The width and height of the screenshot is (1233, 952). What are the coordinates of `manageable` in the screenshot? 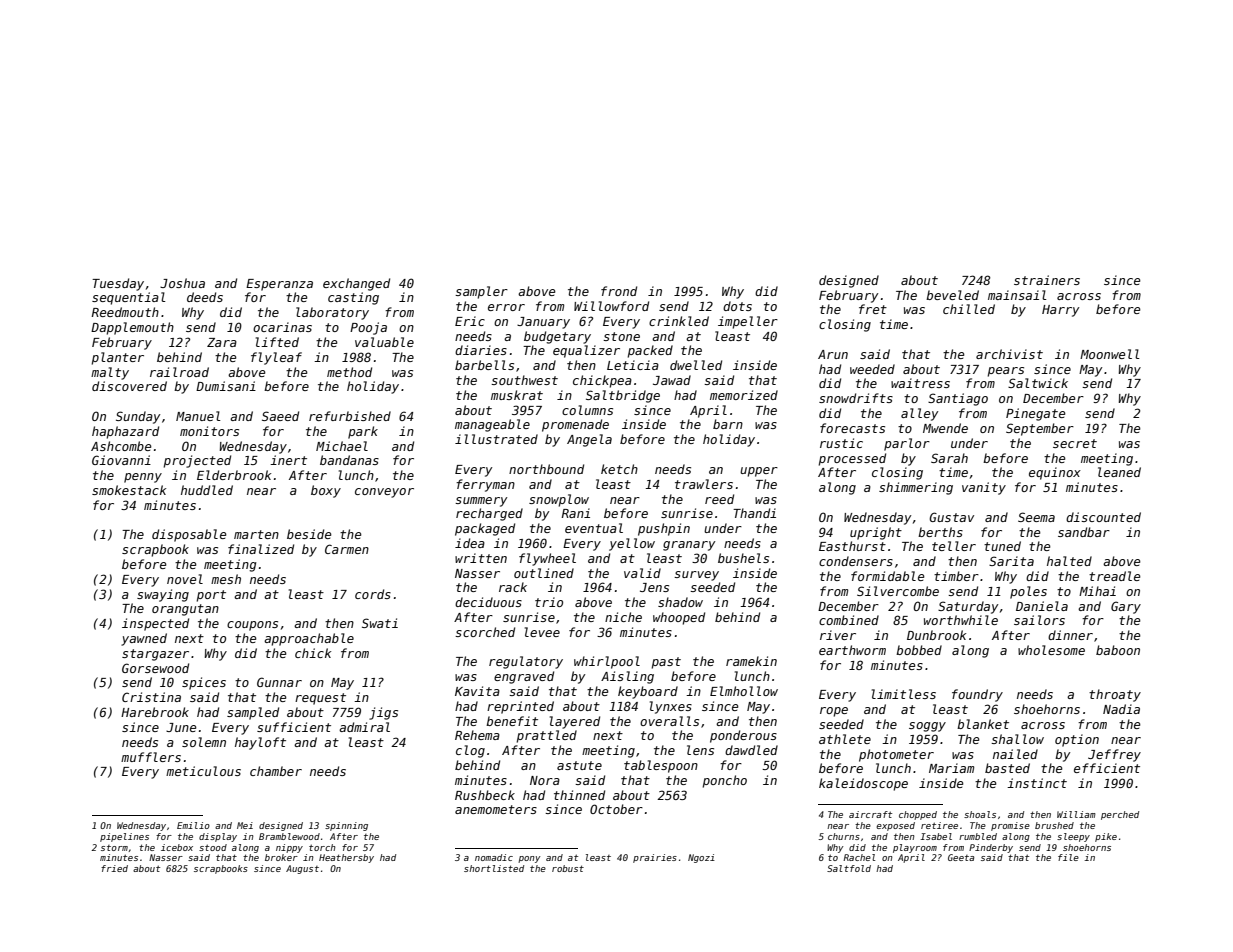 It's located at (492, 425).
